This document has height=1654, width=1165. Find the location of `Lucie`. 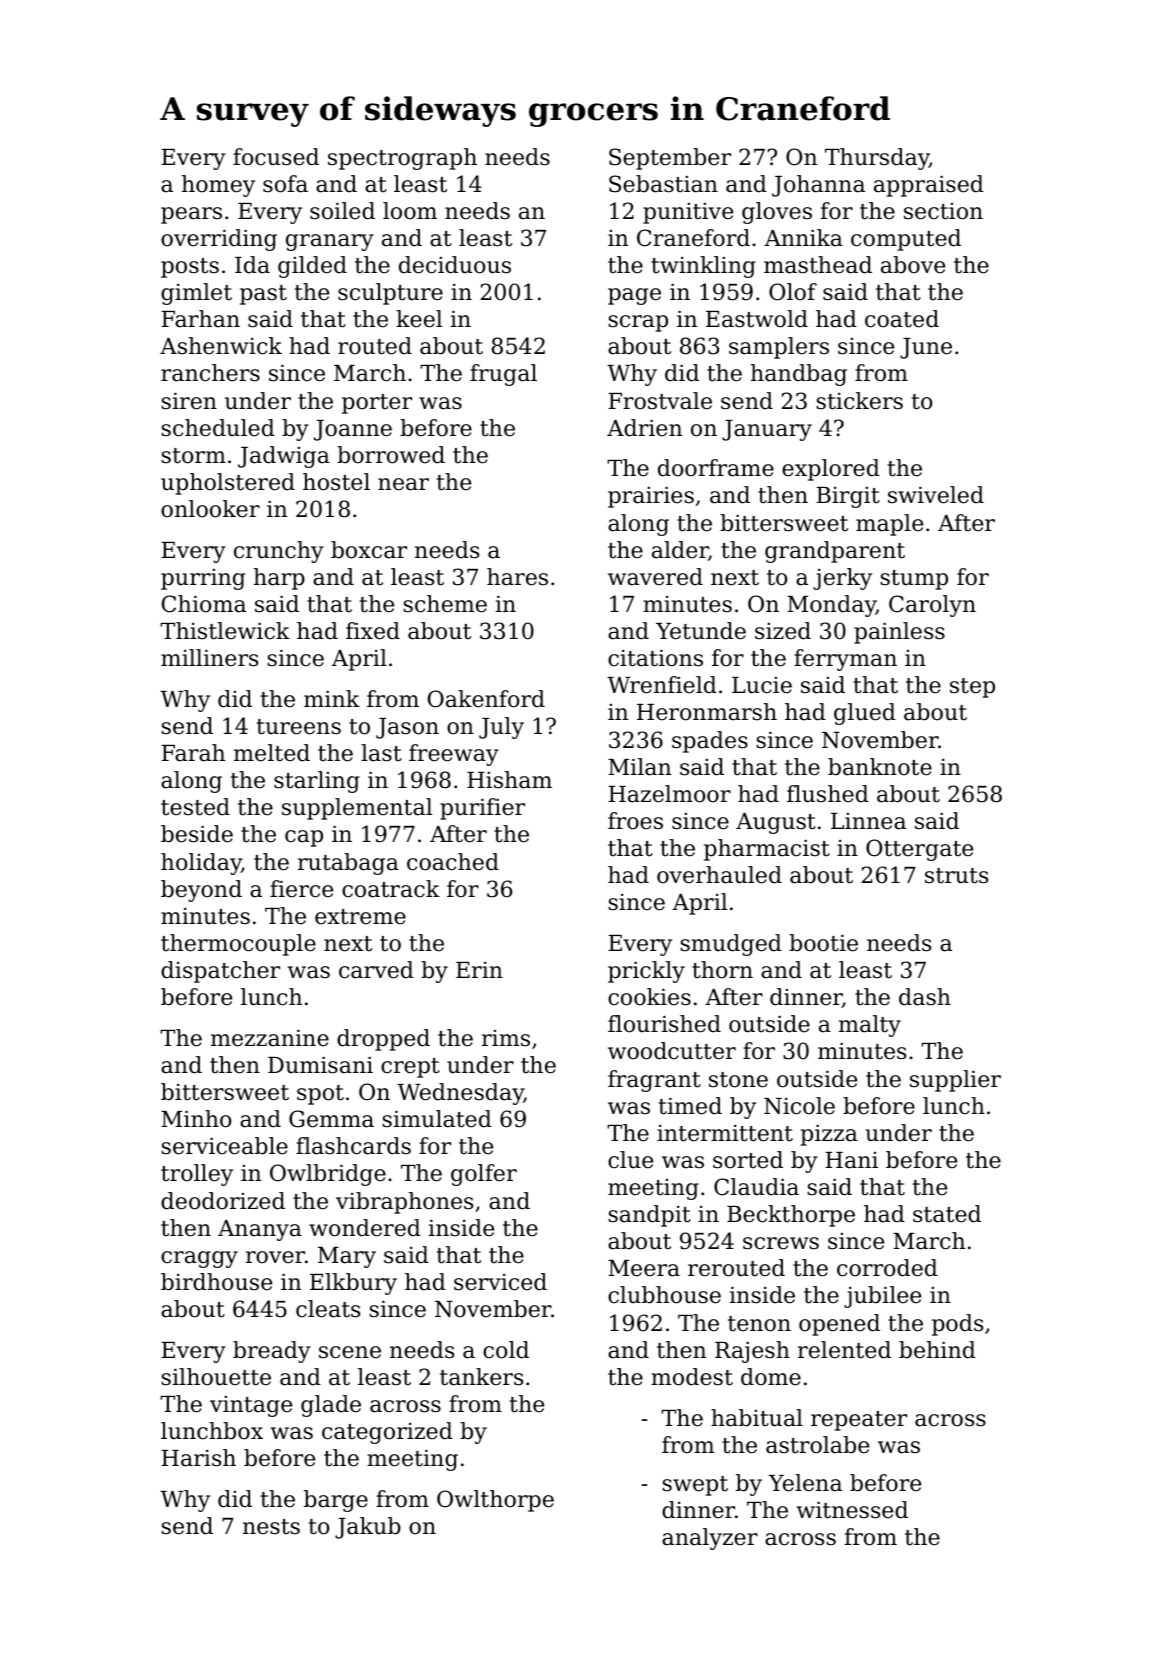

Lucie is located at coordinates (762, 685).
